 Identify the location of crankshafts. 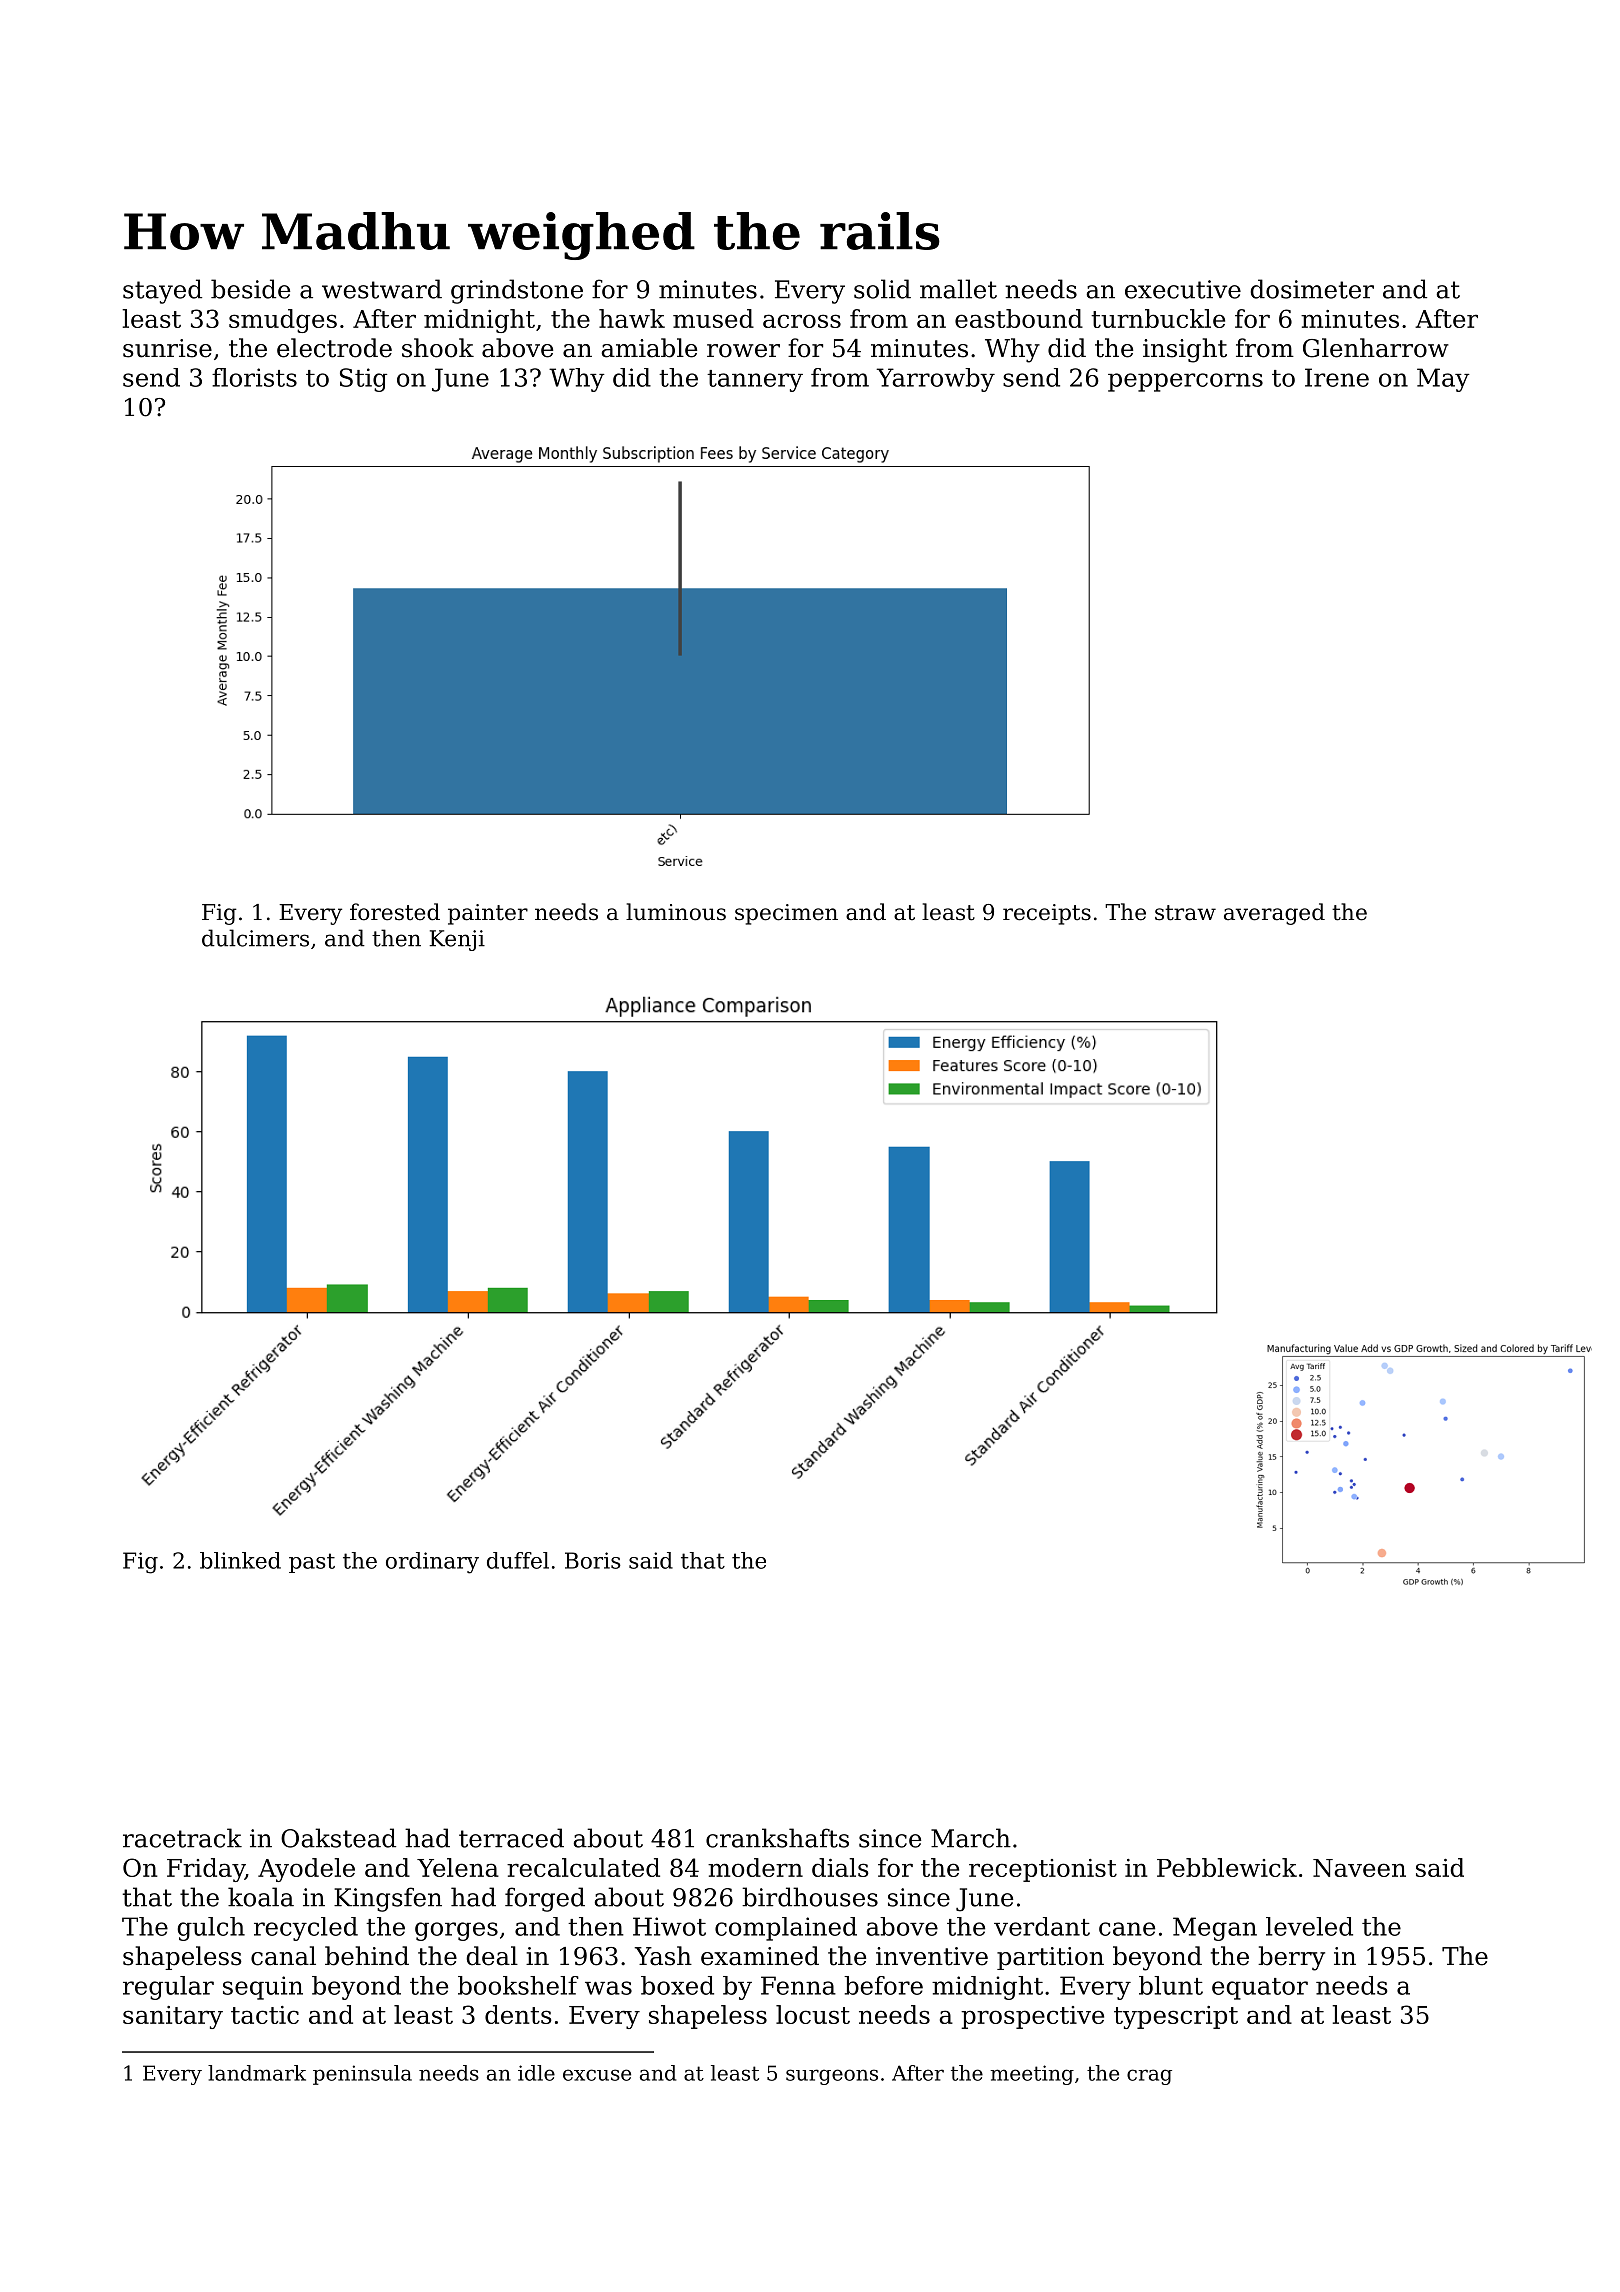
(777, 1838).
